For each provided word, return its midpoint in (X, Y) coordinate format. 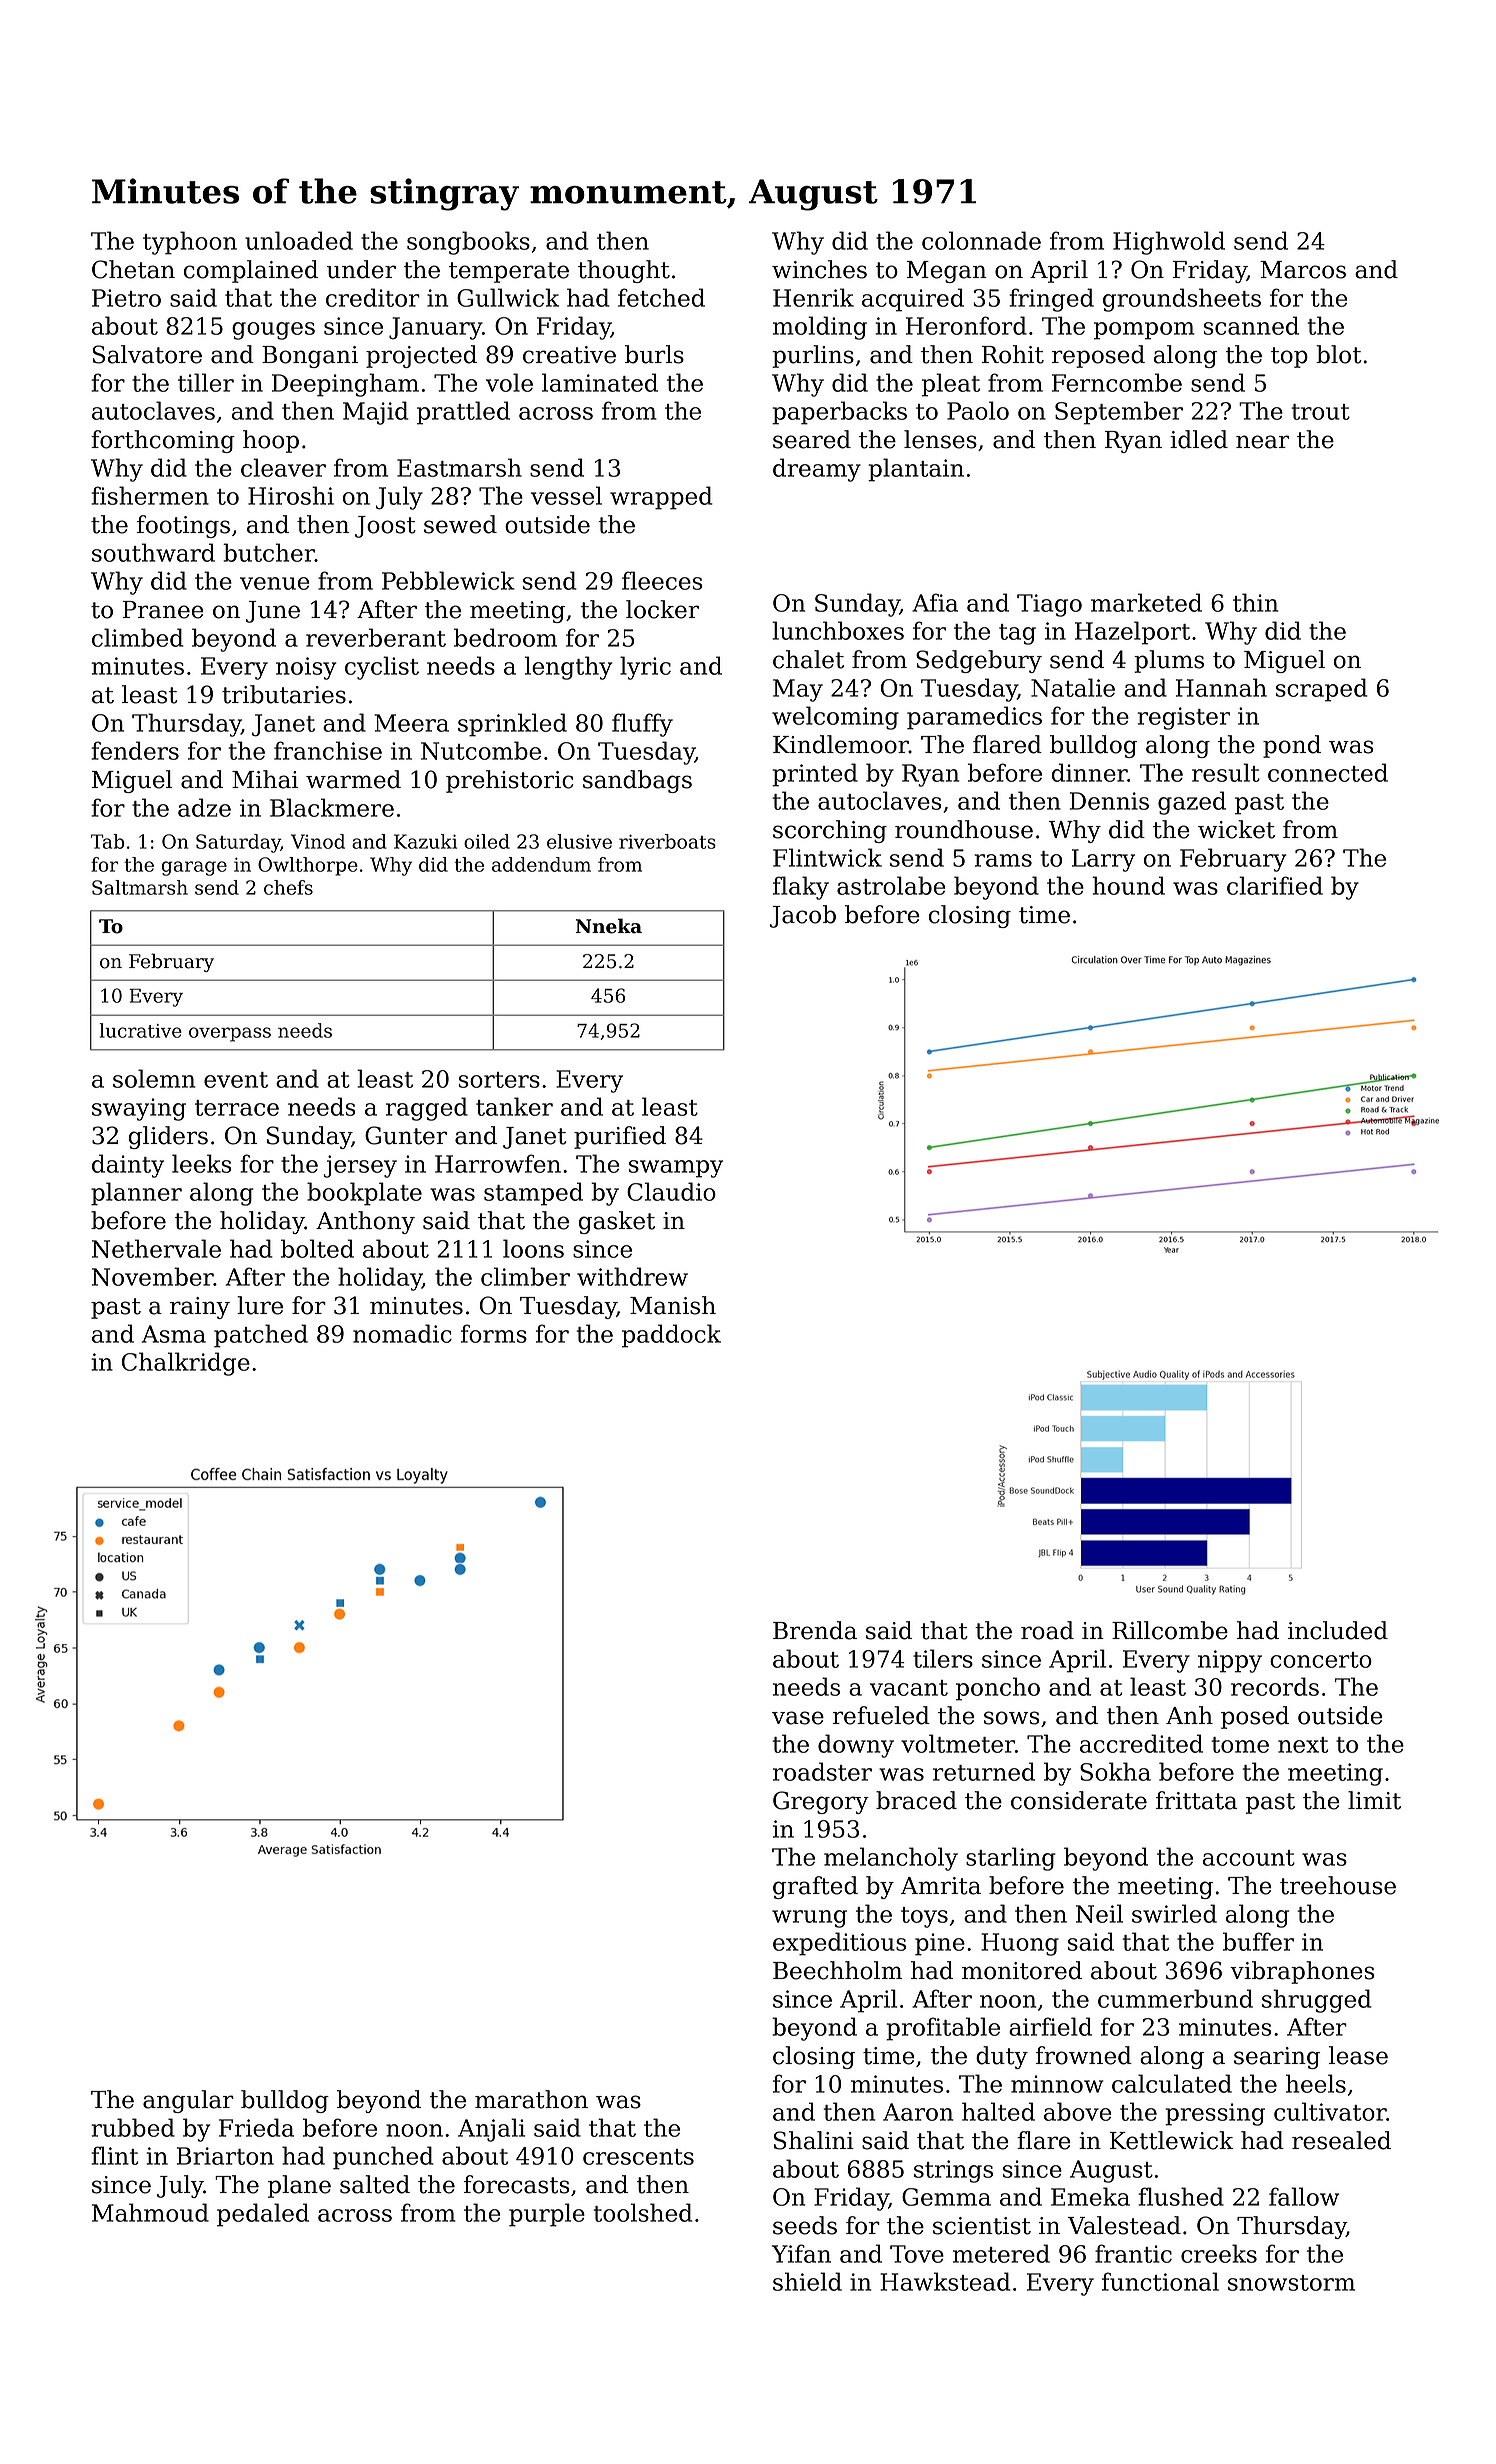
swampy (676, 1169)
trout (1320, 412)
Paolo (978, 410)
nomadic (402, 1333)
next (1303, 1745)
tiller (206, 382)
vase (798, 1718)
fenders (135, 750)
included (1338, 1630)
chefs (288, 887)
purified (620, 1137)
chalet (808, 659)
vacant (909, 1688)
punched (383, 2158)
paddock (671, 1336)
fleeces (662, 580)
